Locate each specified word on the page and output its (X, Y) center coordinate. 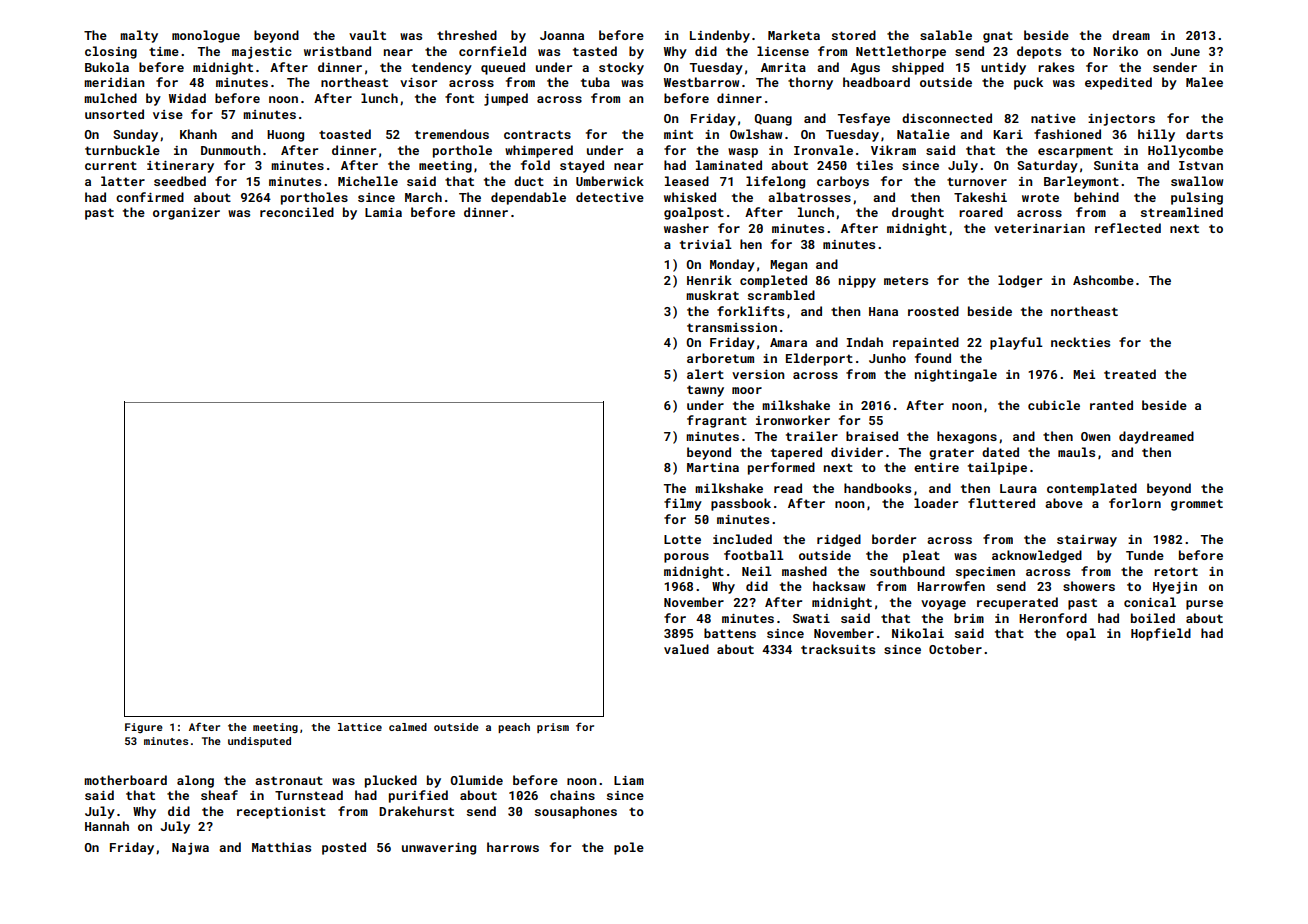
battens (730, 633)
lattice (360, 727)
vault (367, 35)
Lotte (682, 539)
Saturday (1047, 166)
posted (344, 848)
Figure (144, 728)
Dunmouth (231, 150)
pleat (921, 556)
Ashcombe (1103, 280)
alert (705, 374)
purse (1204, 605)
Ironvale (823, 150)
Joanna (562, 35)
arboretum (720, 358)
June (1185, 51)
